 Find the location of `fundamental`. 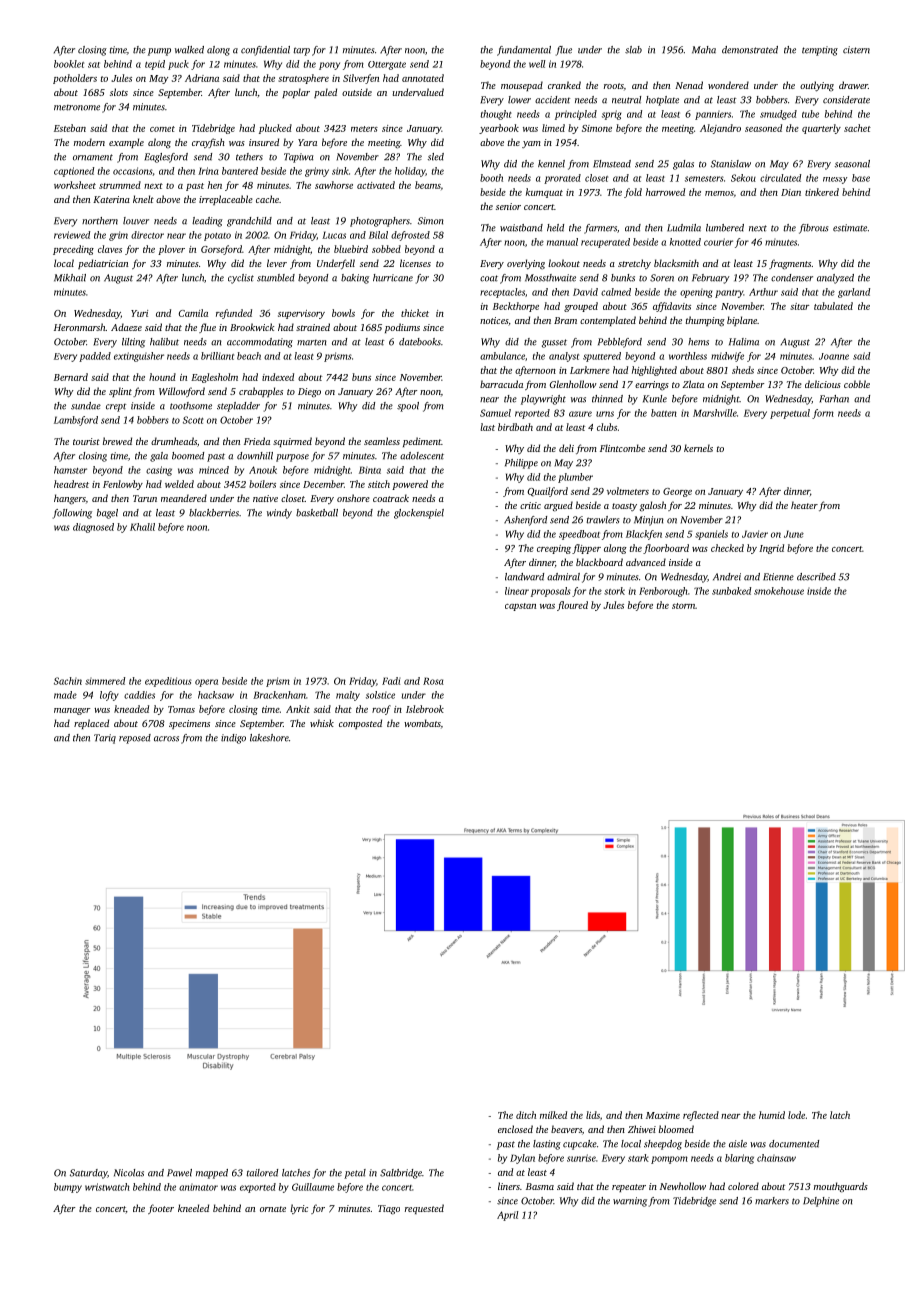

fundamental is located at coordinates (524, 51).
